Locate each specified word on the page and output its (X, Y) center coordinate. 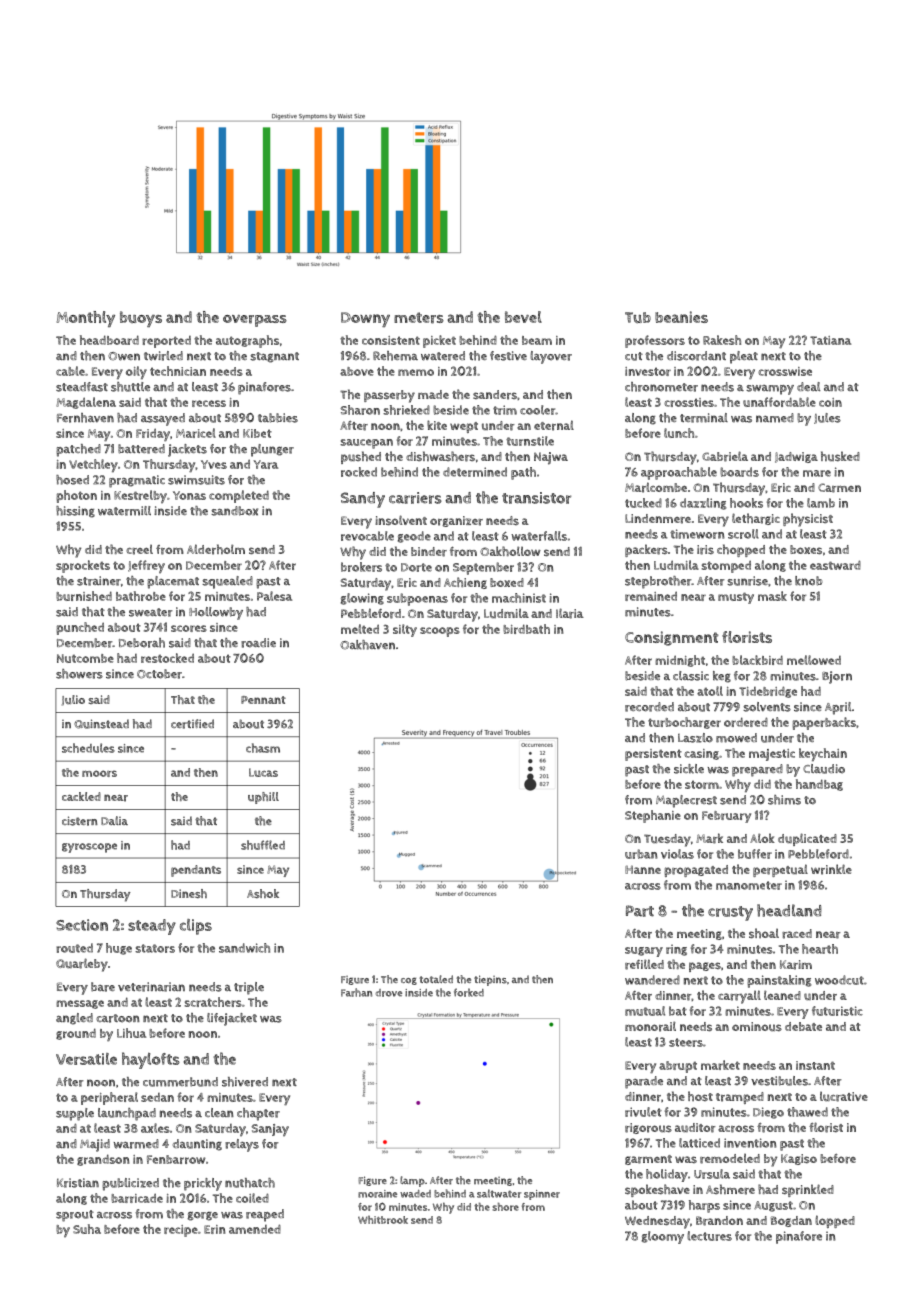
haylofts (151, 1060)
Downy (365, 319)
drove (389, 993)
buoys (141, 319)
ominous (757, 1026)
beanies (681, 317)
